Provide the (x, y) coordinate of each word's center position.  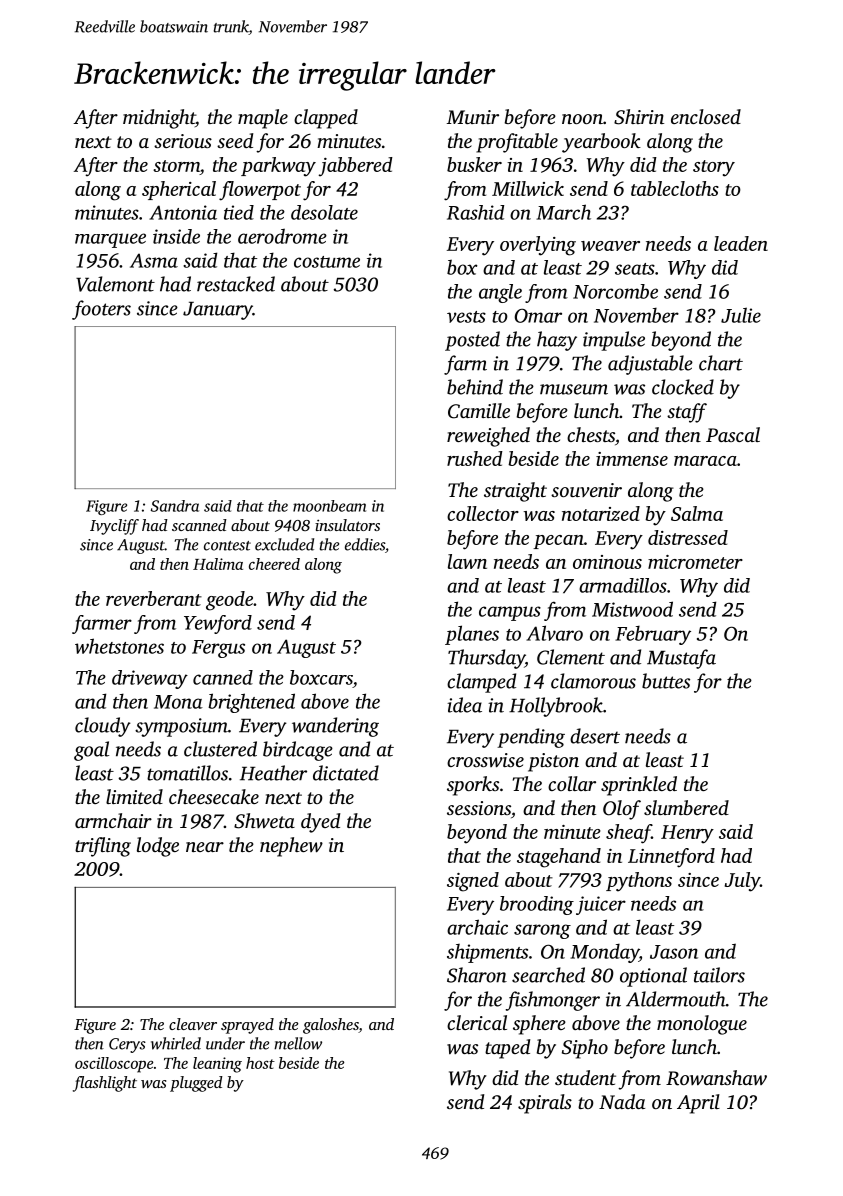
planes (472, 635)
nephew (291, 847)
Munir (473, 117)
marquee (110, 240)
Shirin (639, 117)
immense (632, 459)
